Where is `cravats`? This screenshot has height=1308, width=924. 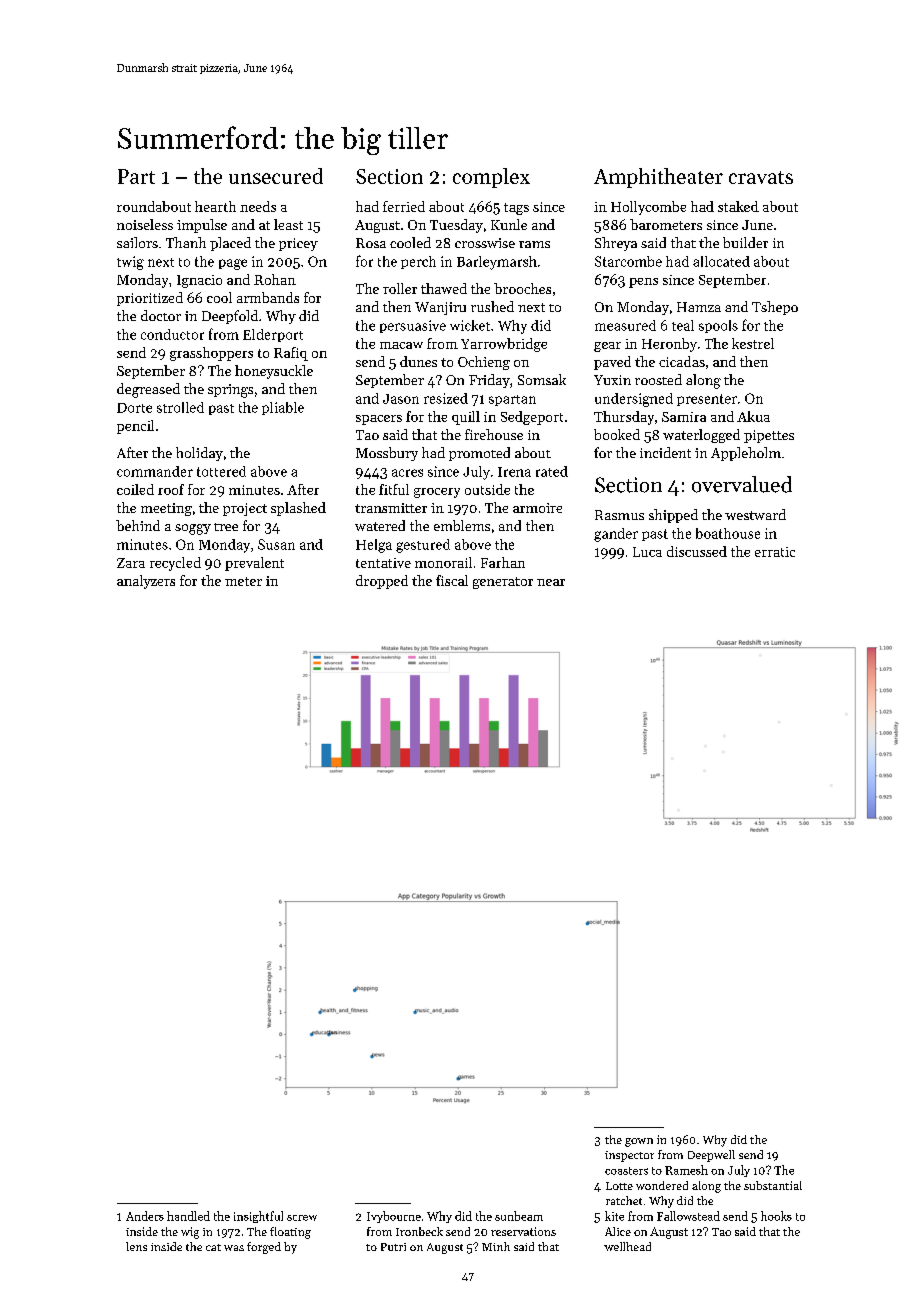 cravats is located at coordinates (761, 177).
